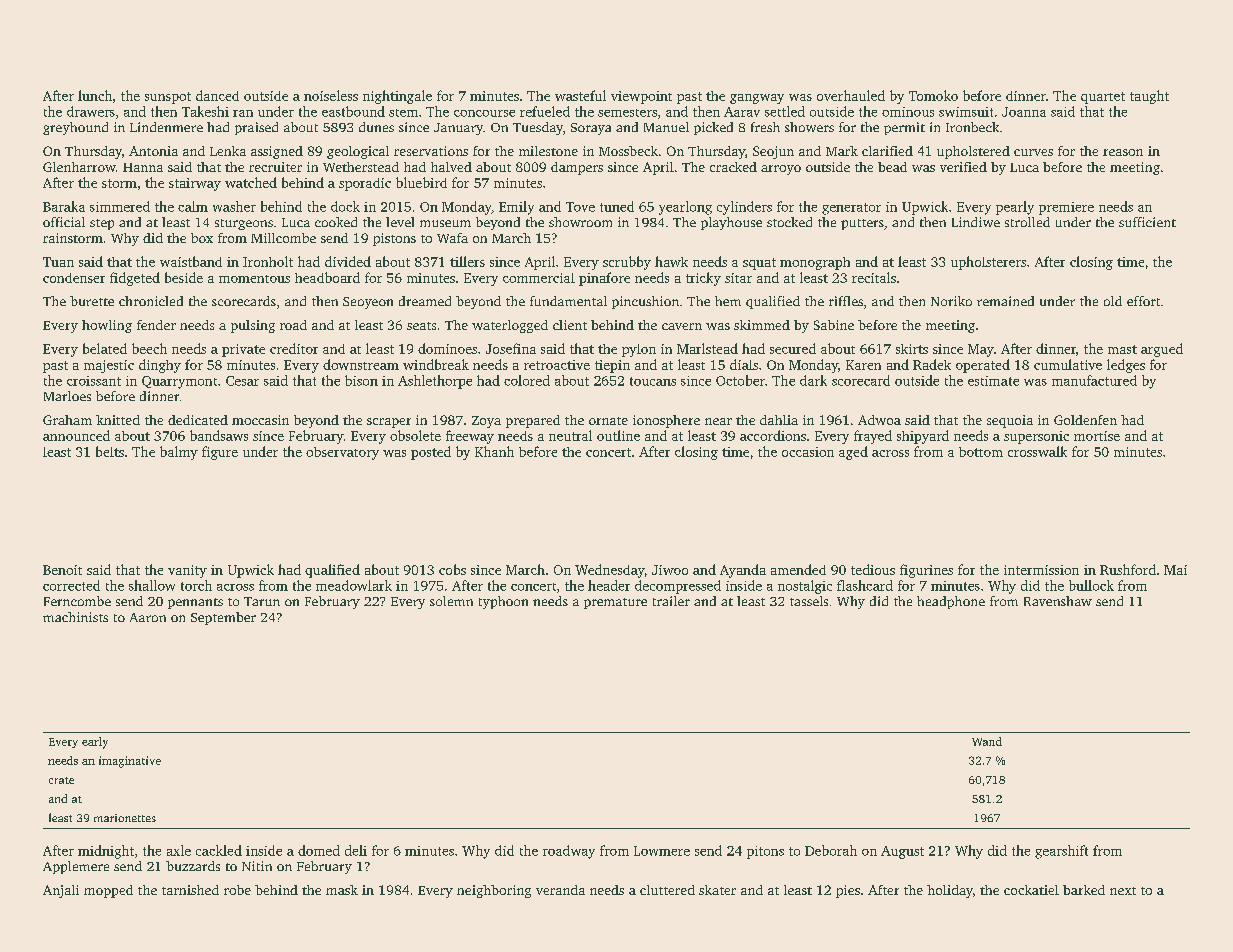  I want to click on upholsterers, so click(988, 263).
